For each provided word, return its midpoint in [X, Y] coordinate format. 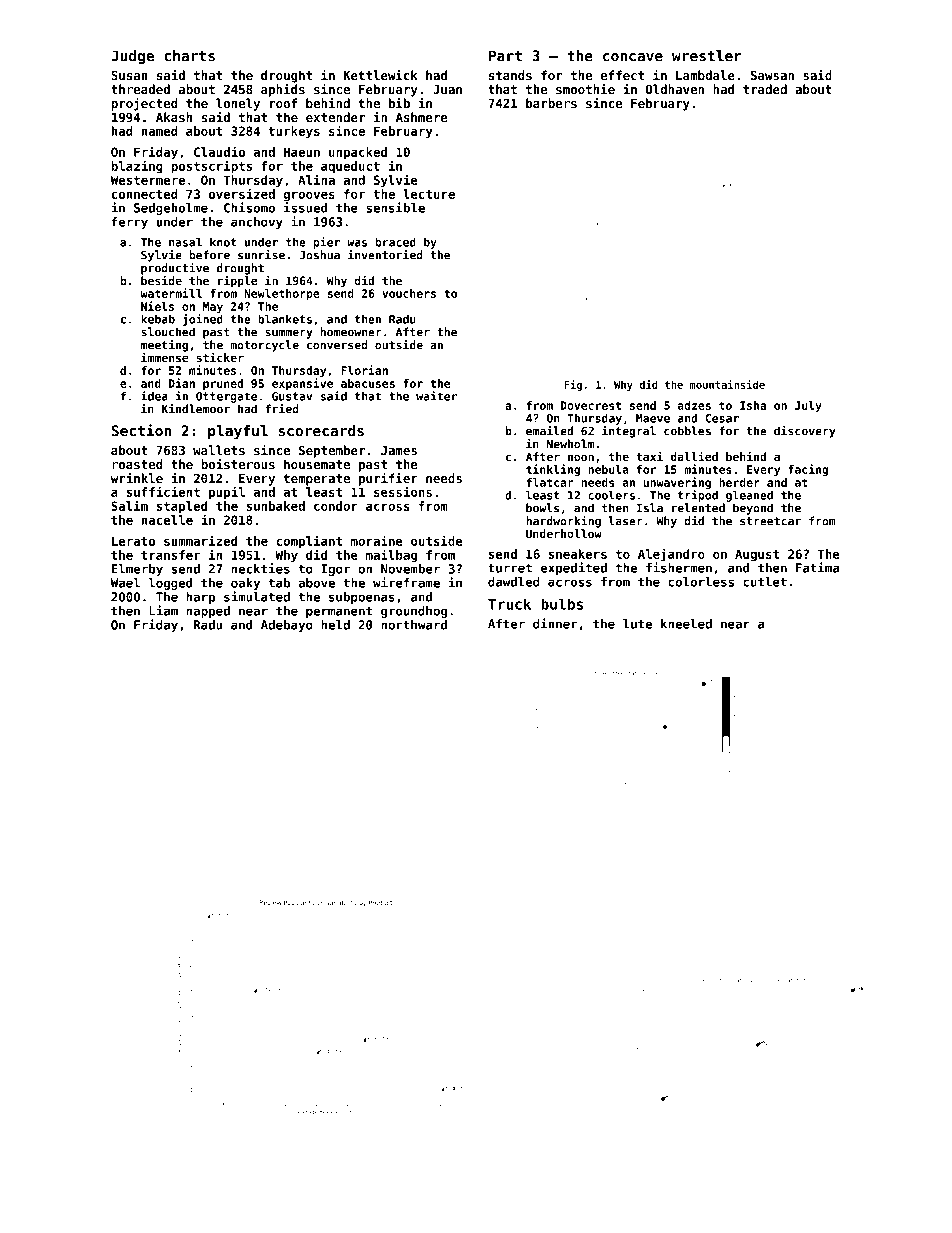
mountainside [727, 384]
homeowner [351, 332]
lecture [429, 194]
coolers [611, 495]
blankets [285, 319]
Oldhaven [674, 89]
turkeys [294, 132]
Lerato [133, 541]
